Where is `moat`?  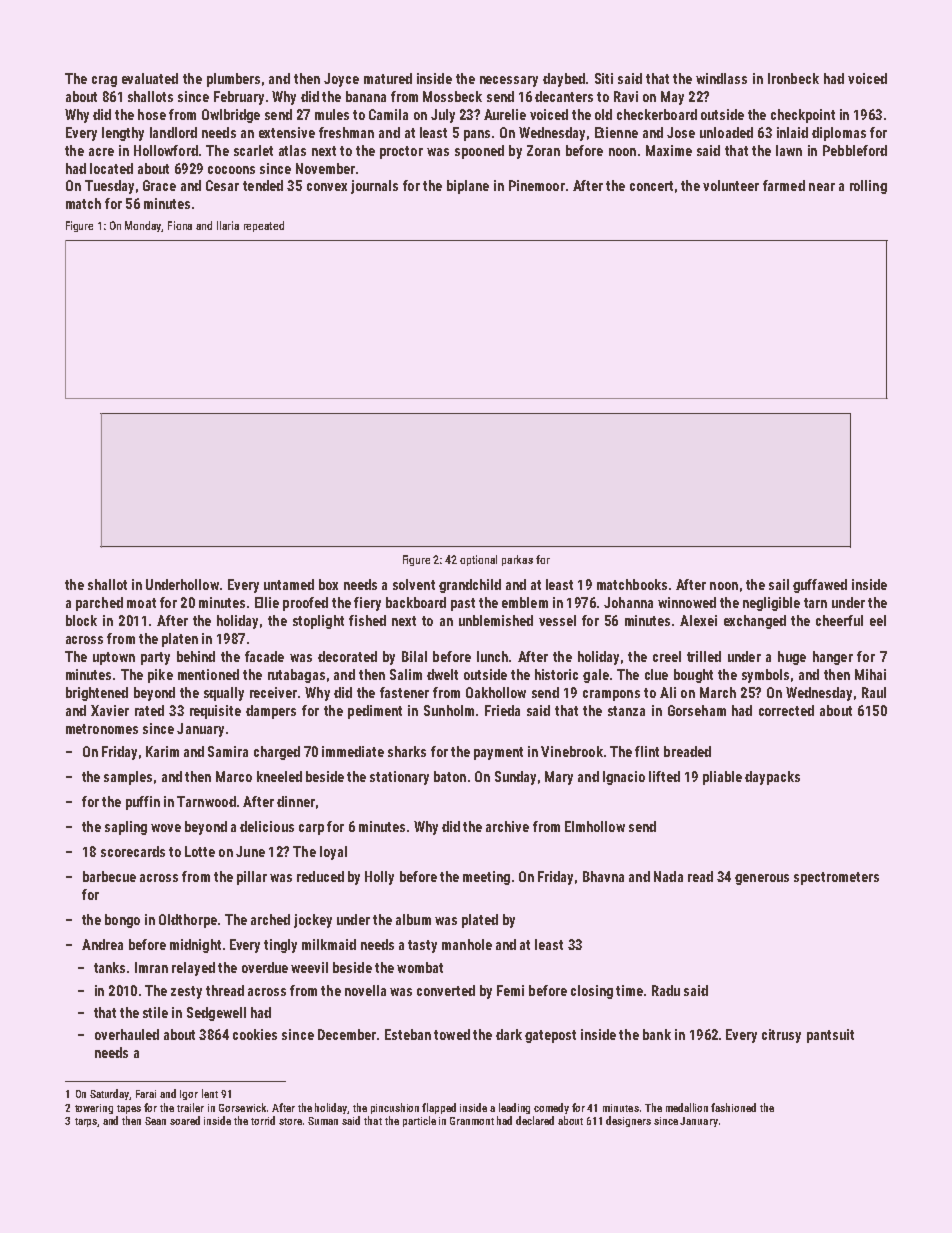
moat is located at coordinates (141, 603).
